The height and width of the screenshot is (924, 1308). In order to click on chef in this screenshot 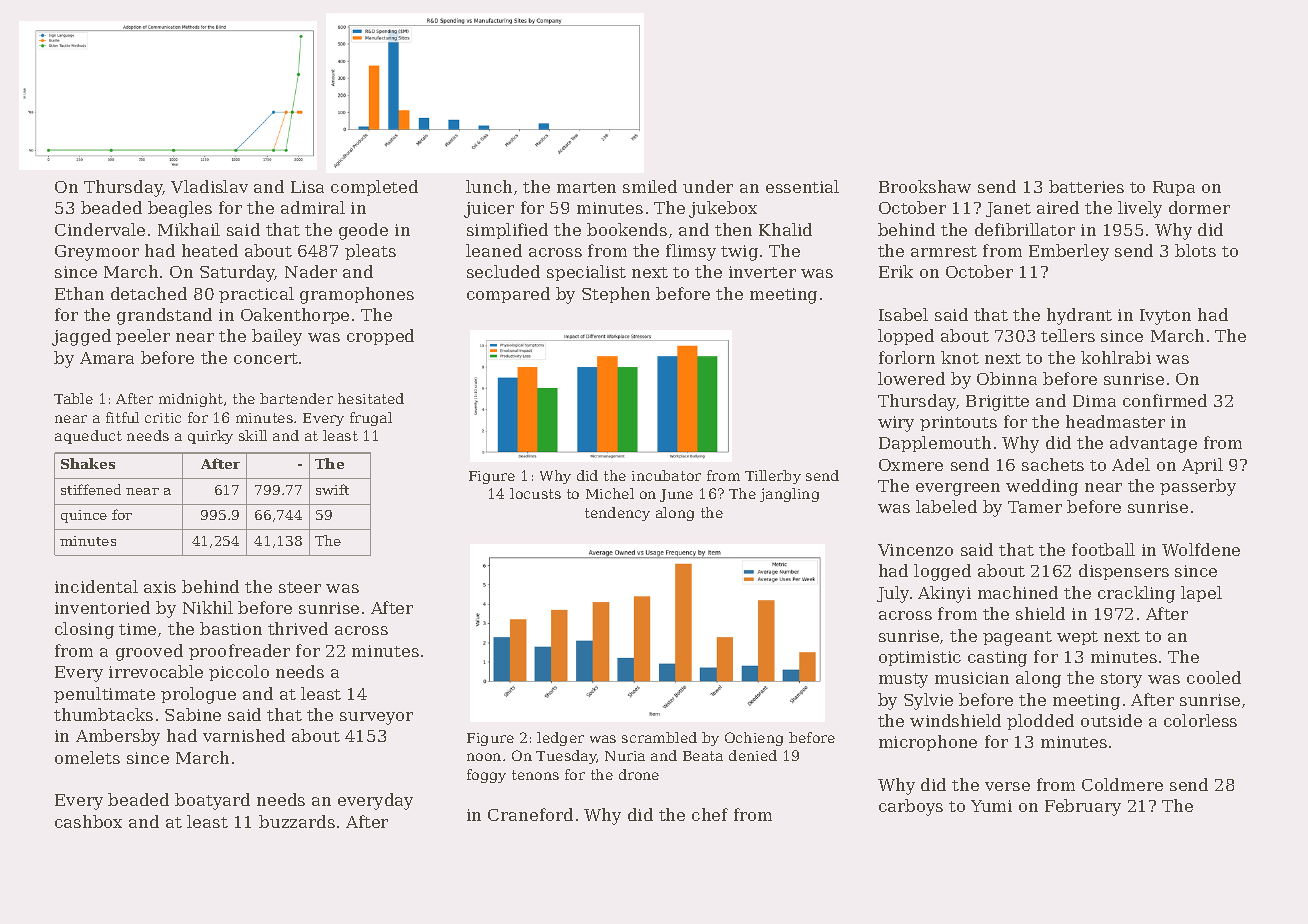, I will do `click(710, 814)`.
